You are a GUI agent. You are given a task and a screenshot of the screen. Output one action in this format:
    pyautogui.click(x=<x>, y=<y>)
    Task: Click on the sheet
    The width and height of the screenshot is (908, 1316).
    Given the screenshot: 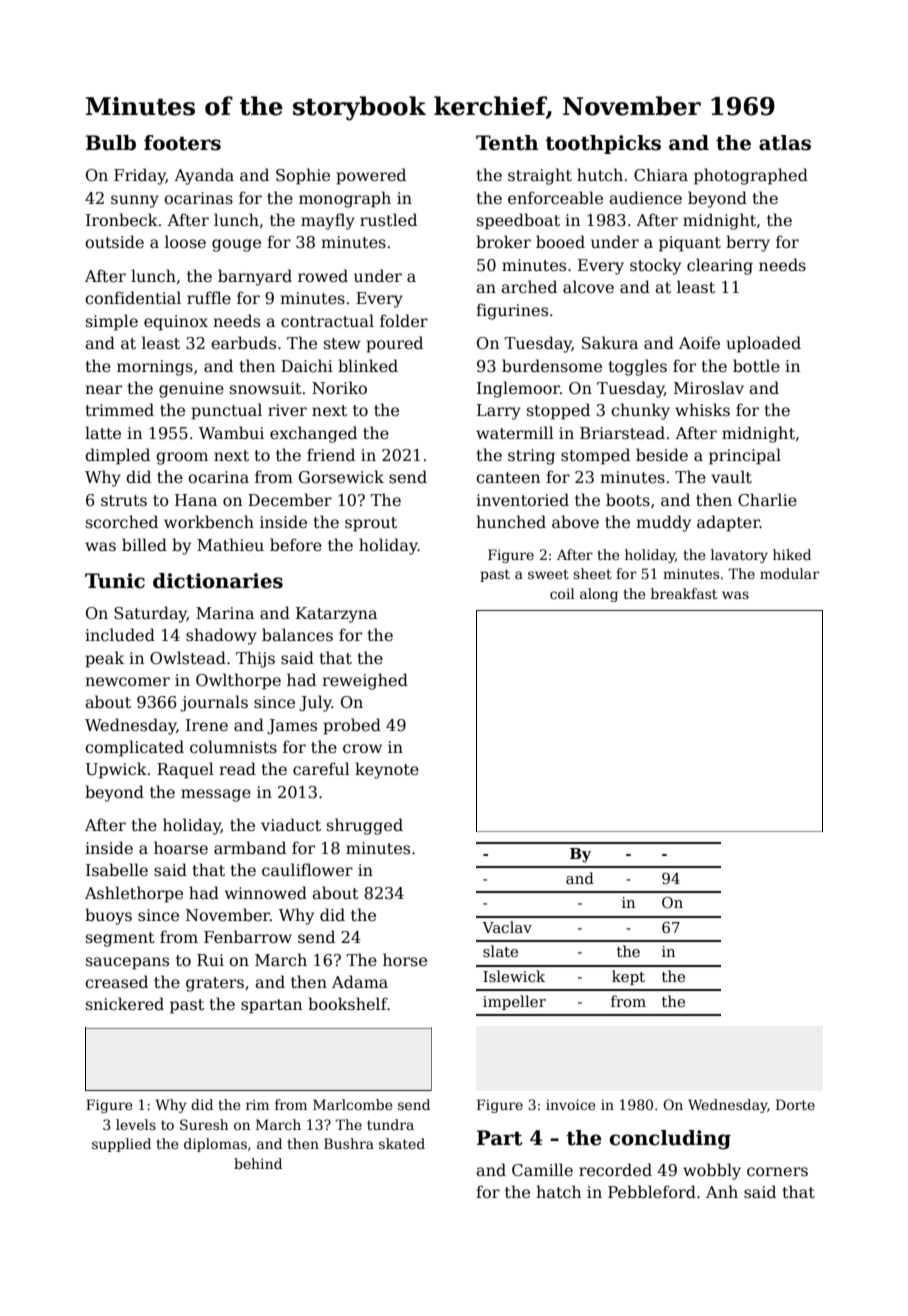 What is the action you would take?
    pyautogui.click(x=592, y=573)
